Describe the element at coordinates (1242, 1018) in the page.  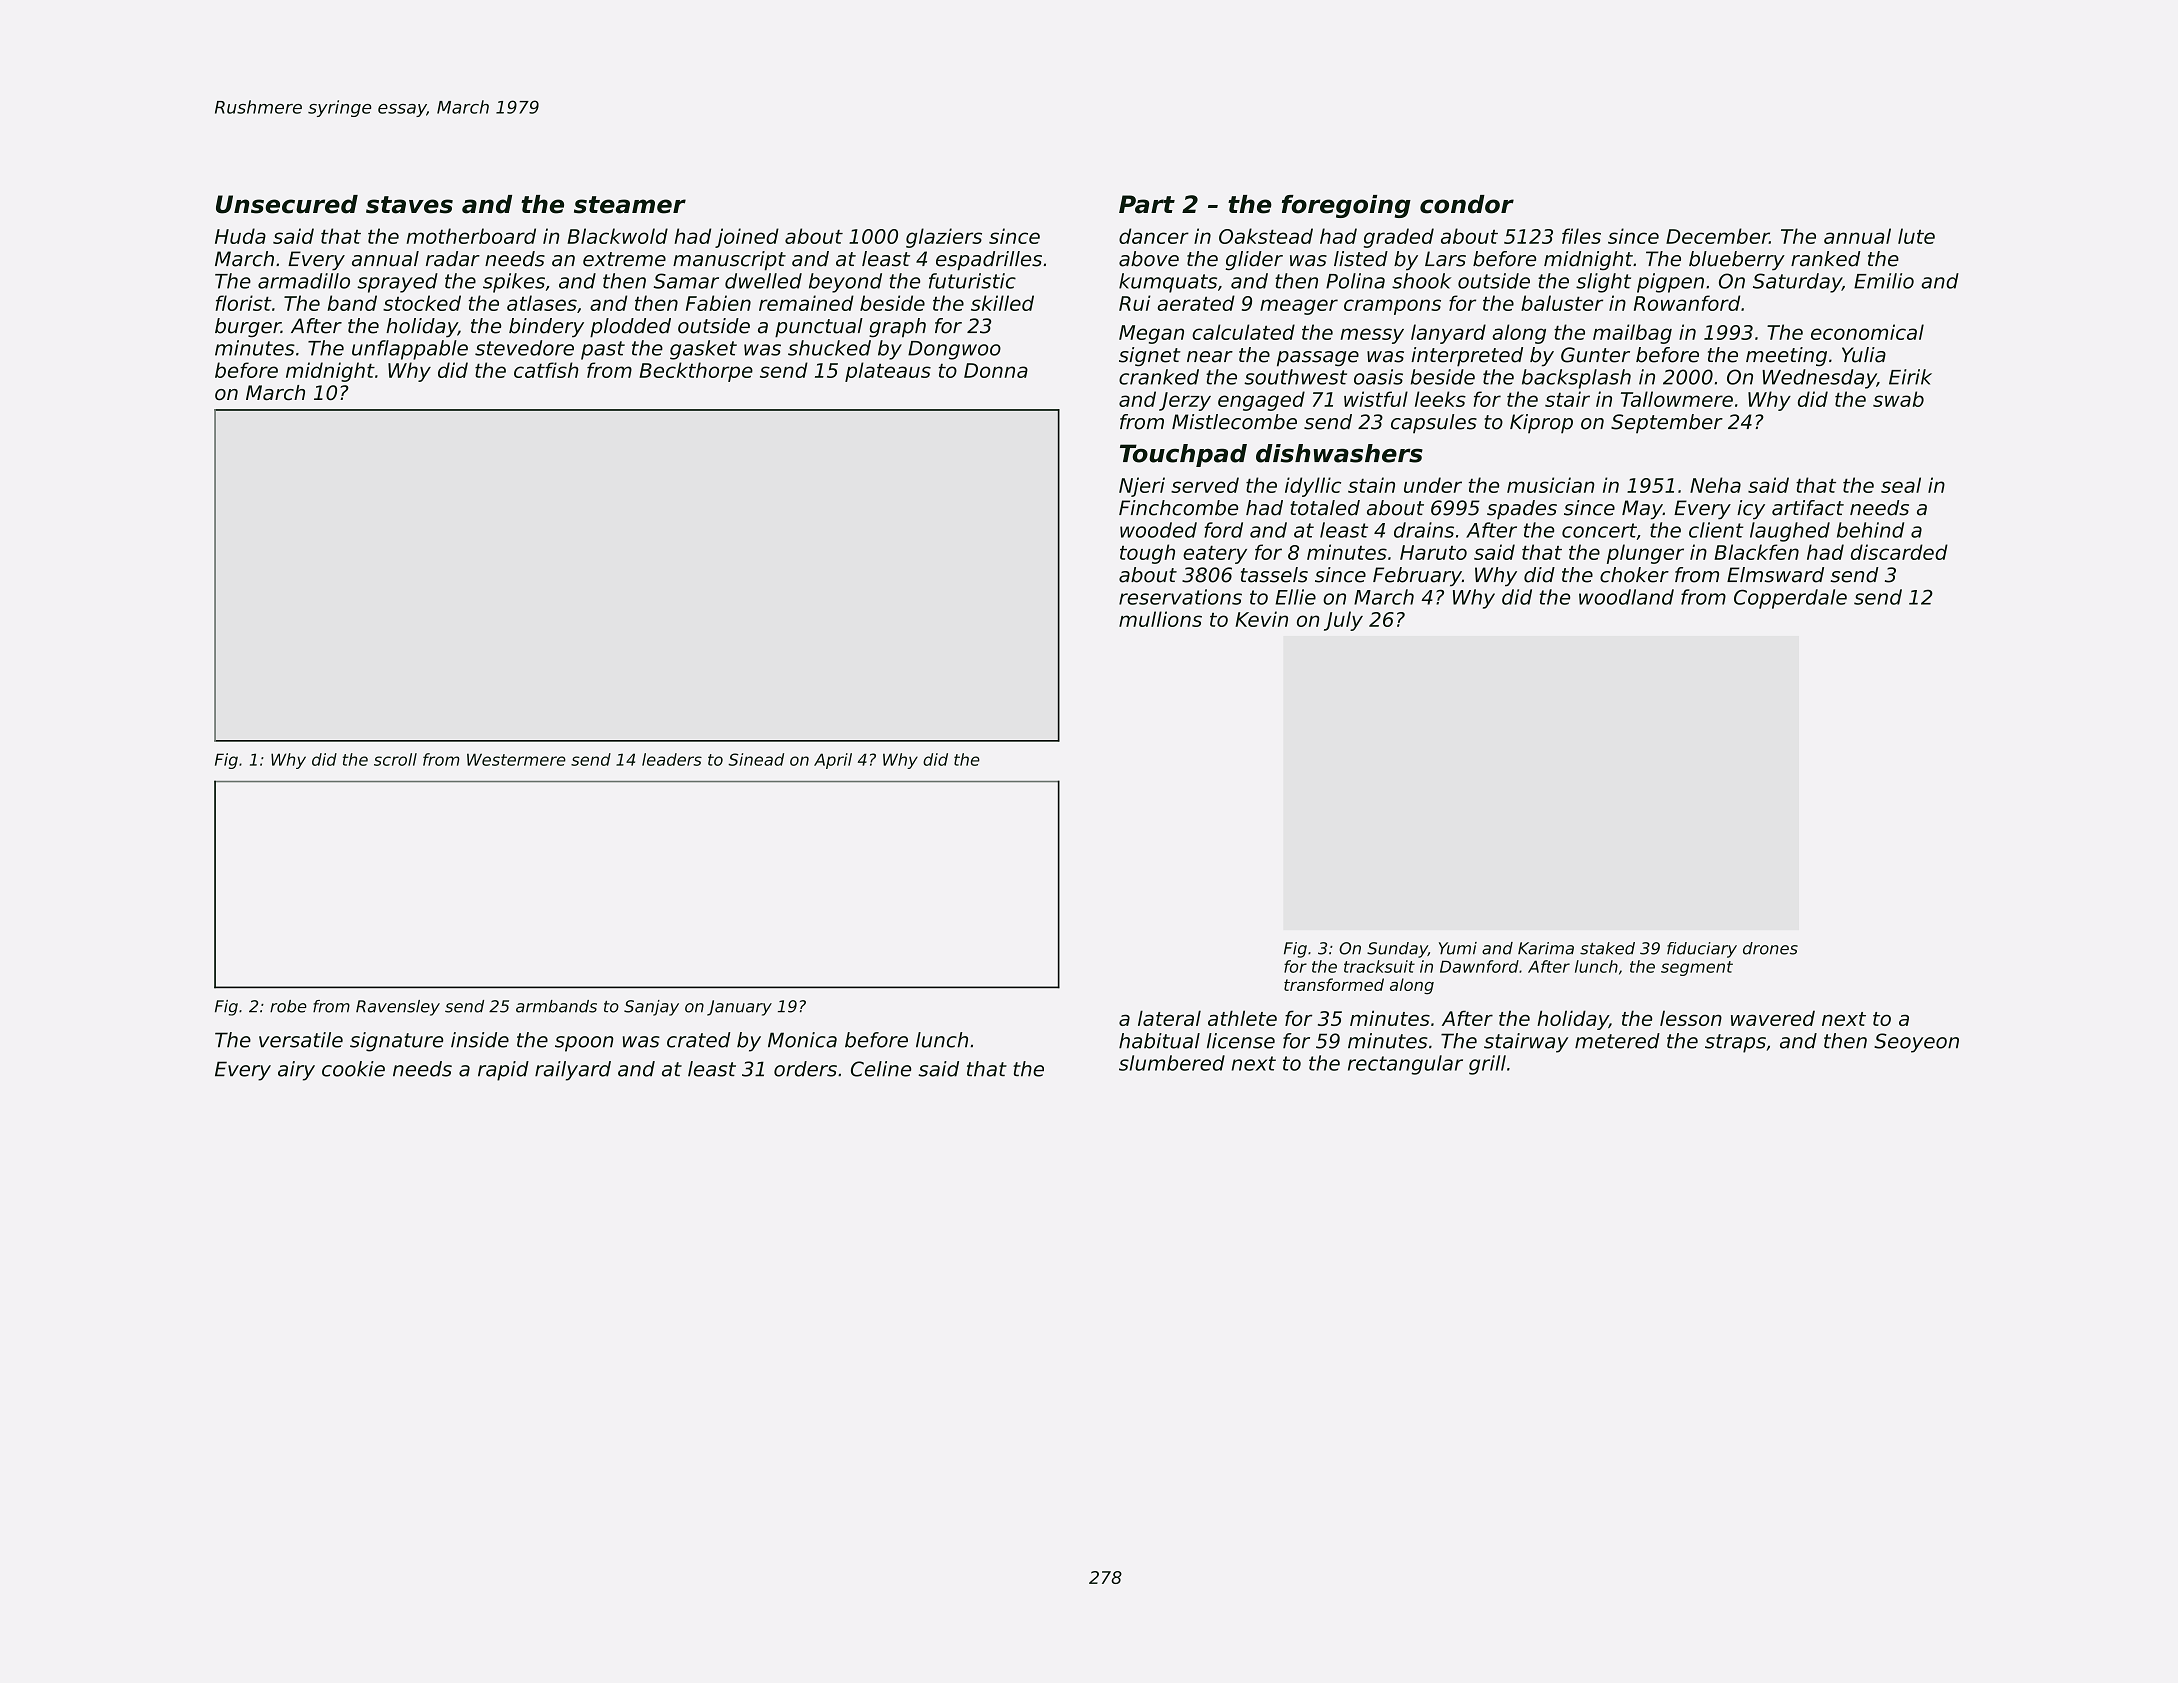
I see `athlete` at that location.
